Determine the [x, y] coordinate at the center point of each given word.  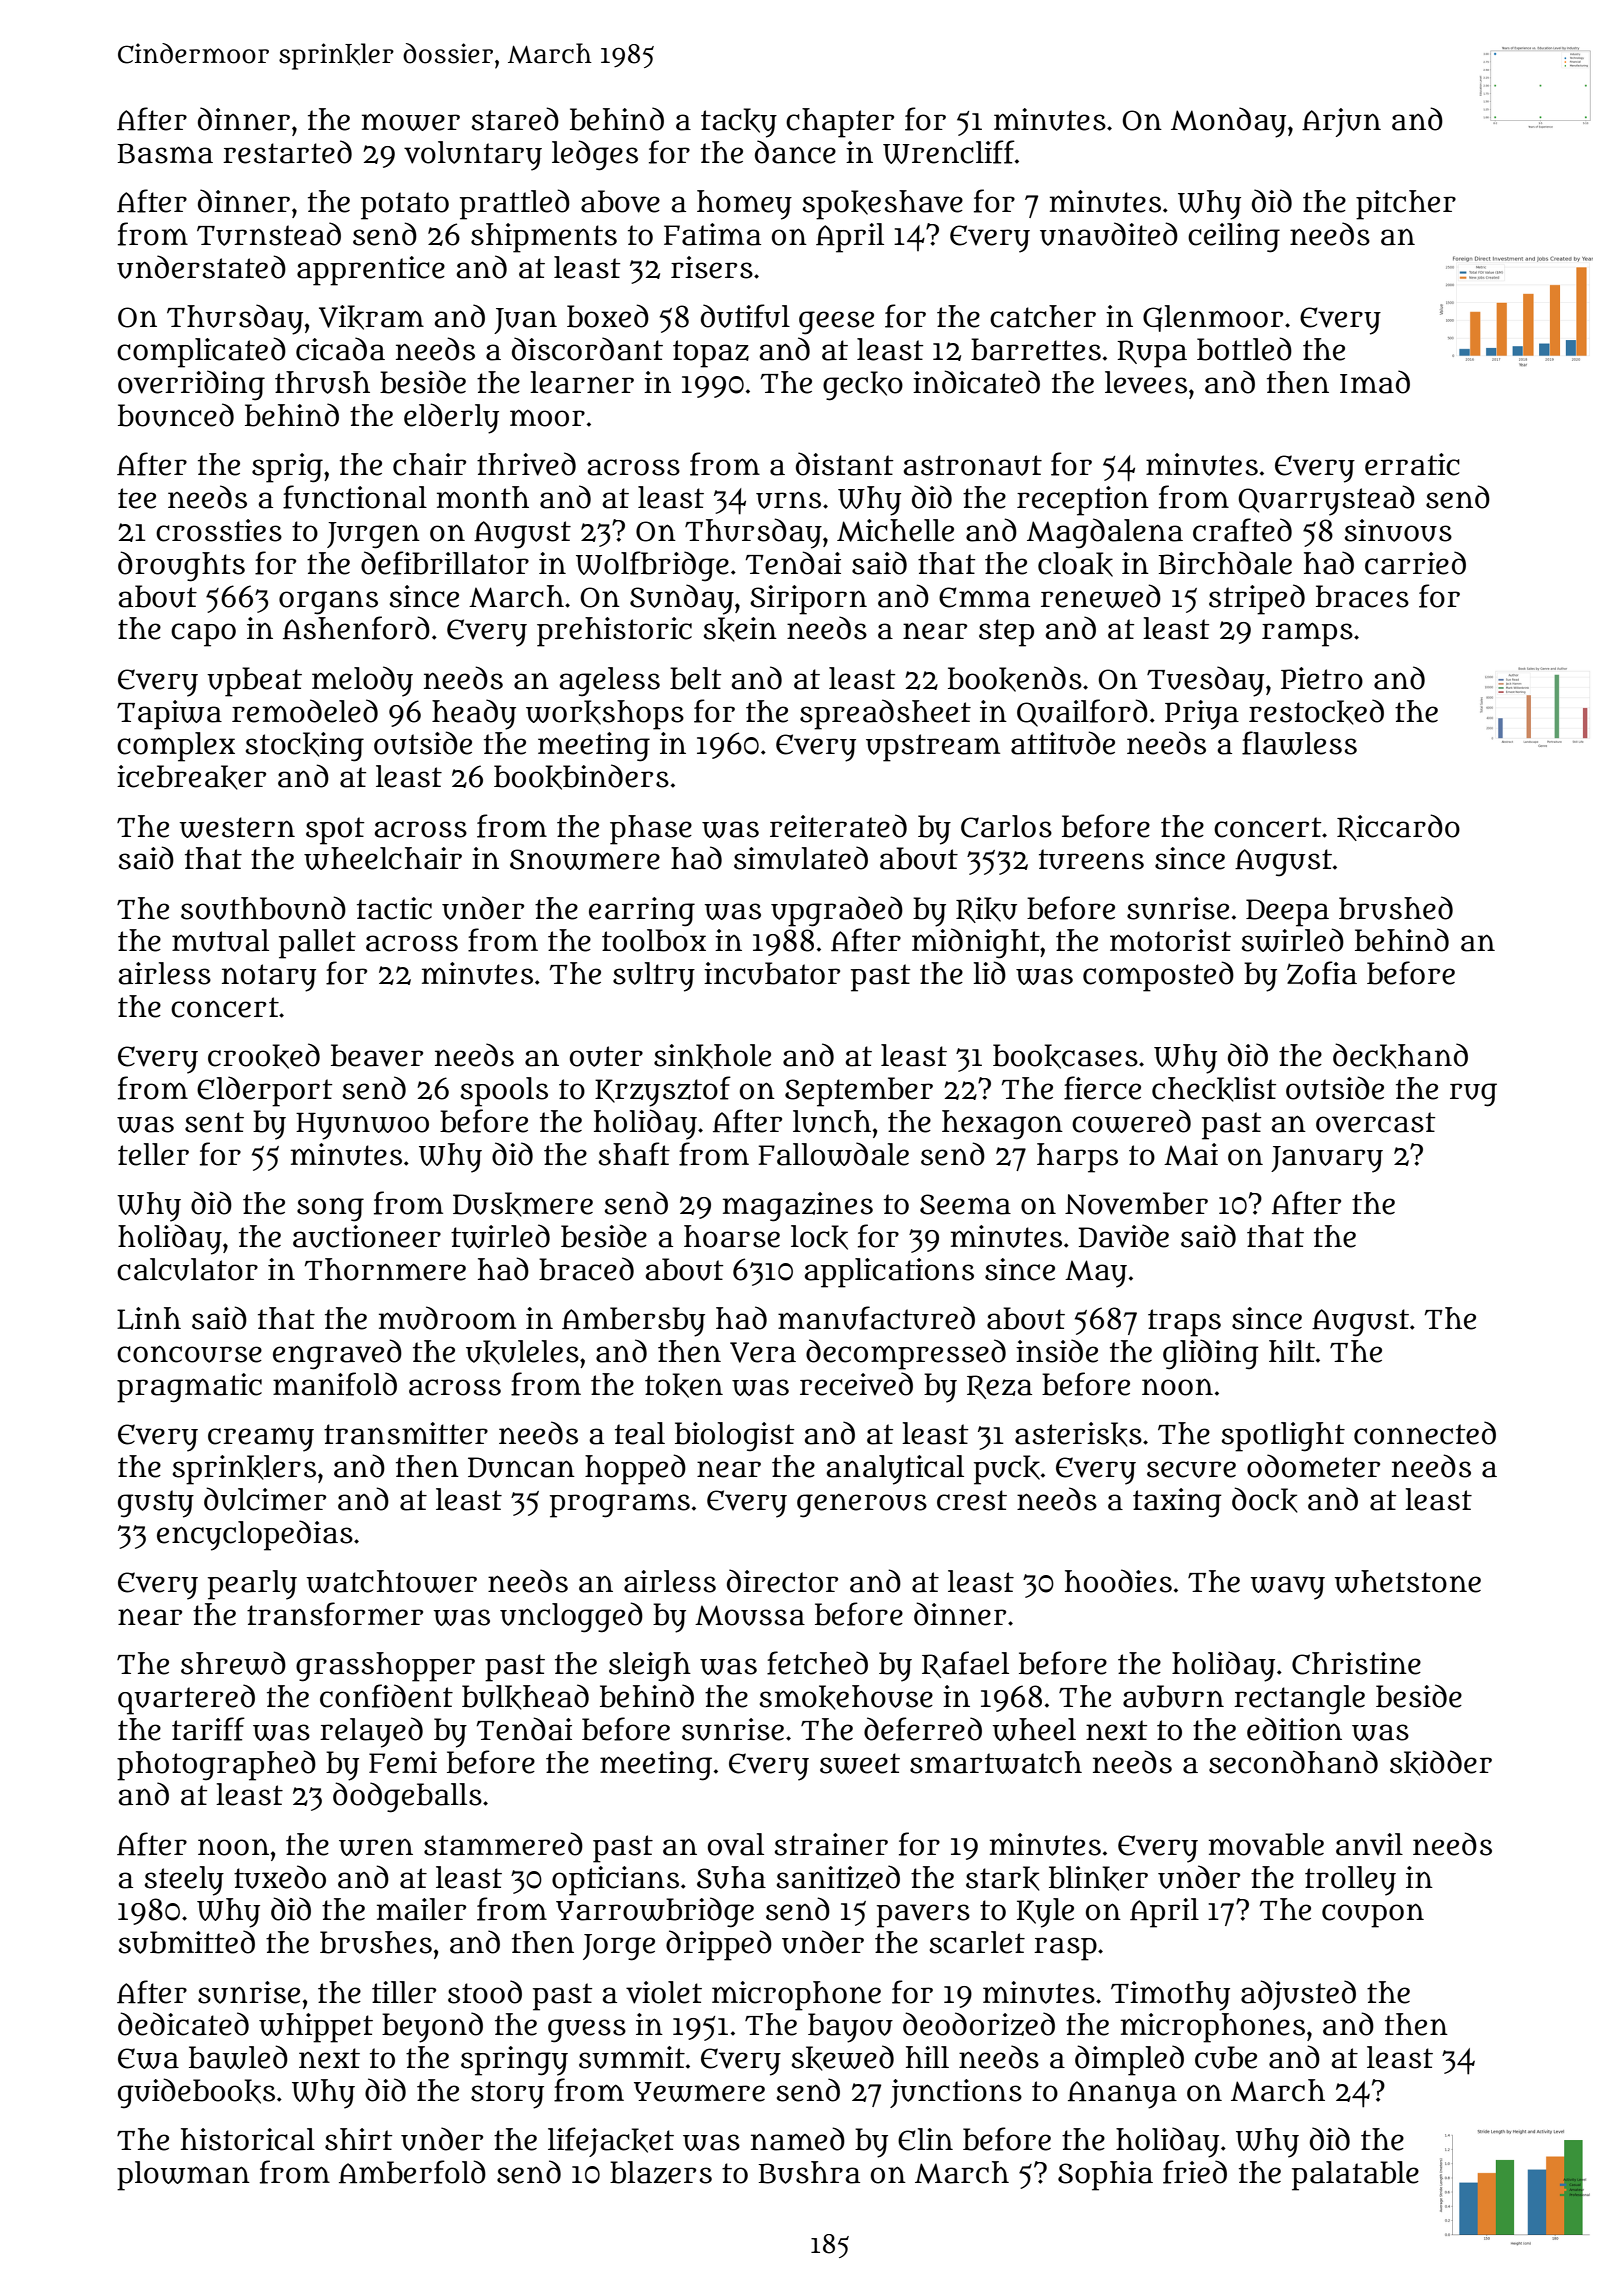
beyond [432, 2027]
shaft [634, 1154]
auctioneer [367, 1236]
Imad [1375, 382]
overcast [1375, 1122]
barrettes [1036, 349]
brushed [1396, 908]
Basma [165, 153]
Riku [986, 910]
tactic [394, 908]
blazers [661, 2172]
